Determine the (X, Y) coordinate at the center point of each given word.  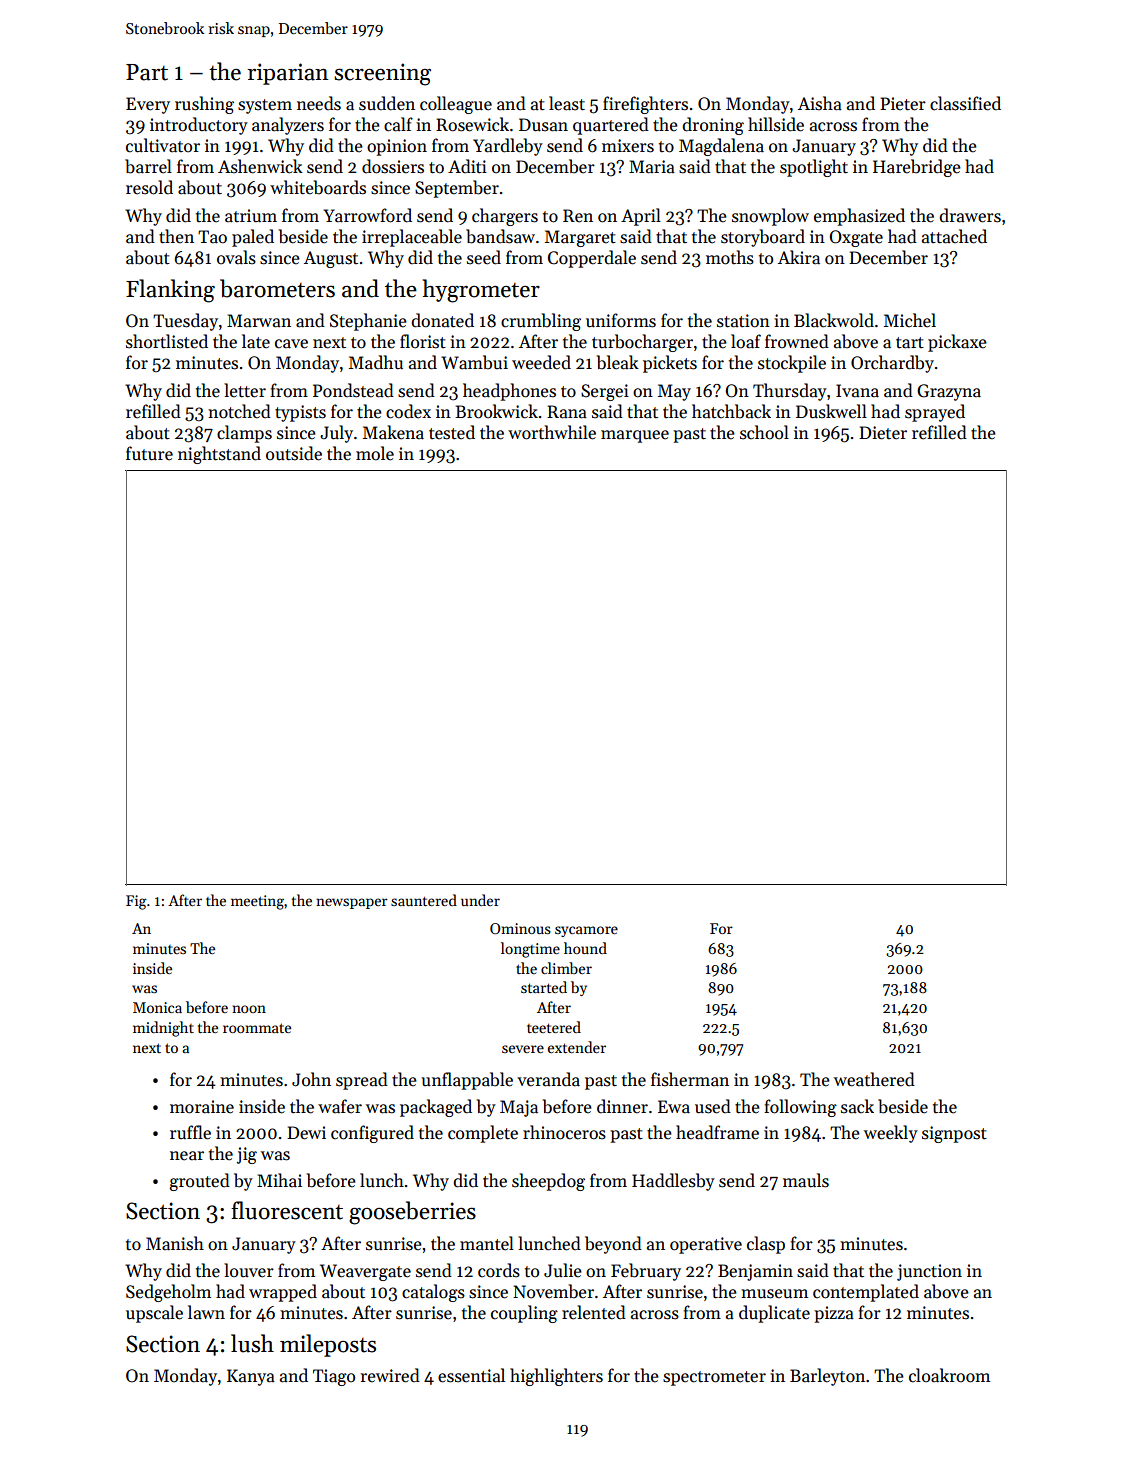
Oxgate (856, 238)
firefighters (645, 105)
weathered (874, 1079)
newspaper (352, 903)
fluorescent (287, 1210)
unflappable (467, 1081)
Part (147, 72)
